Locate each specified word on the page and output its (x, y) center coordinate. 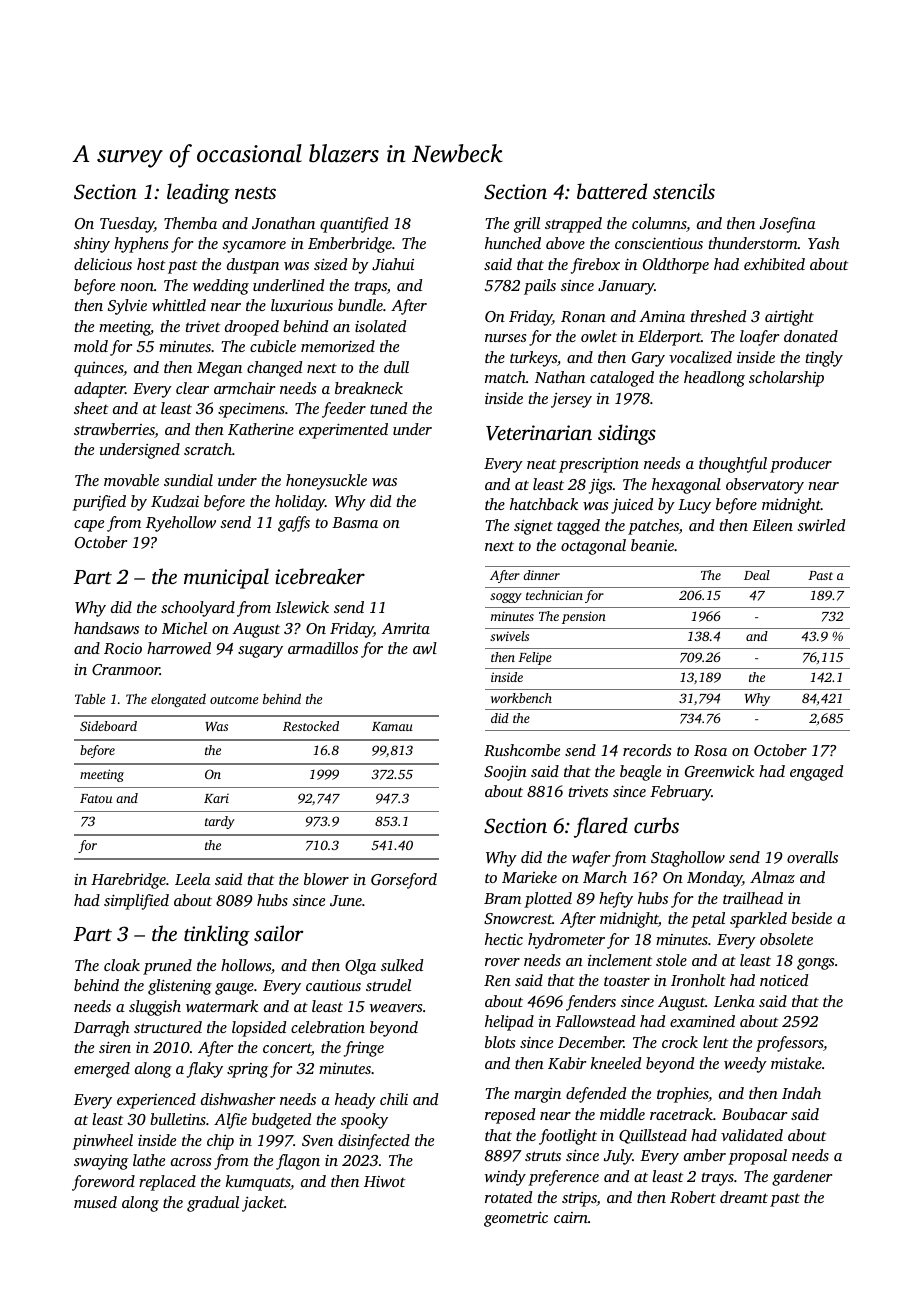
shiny (92, 245)
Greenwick (719, 771)
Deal (757, 575)
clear (192, 388)
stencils (684, 191)
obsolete (786, 939)
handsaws (106, 628)
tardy (220, 822)
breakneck (369, 388)
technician (554, 595)
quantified (354, 225)
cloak (122, 965)
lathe (149, 1160)
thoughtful (733, 465)
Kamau (392, 726)
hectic (504, 939)
